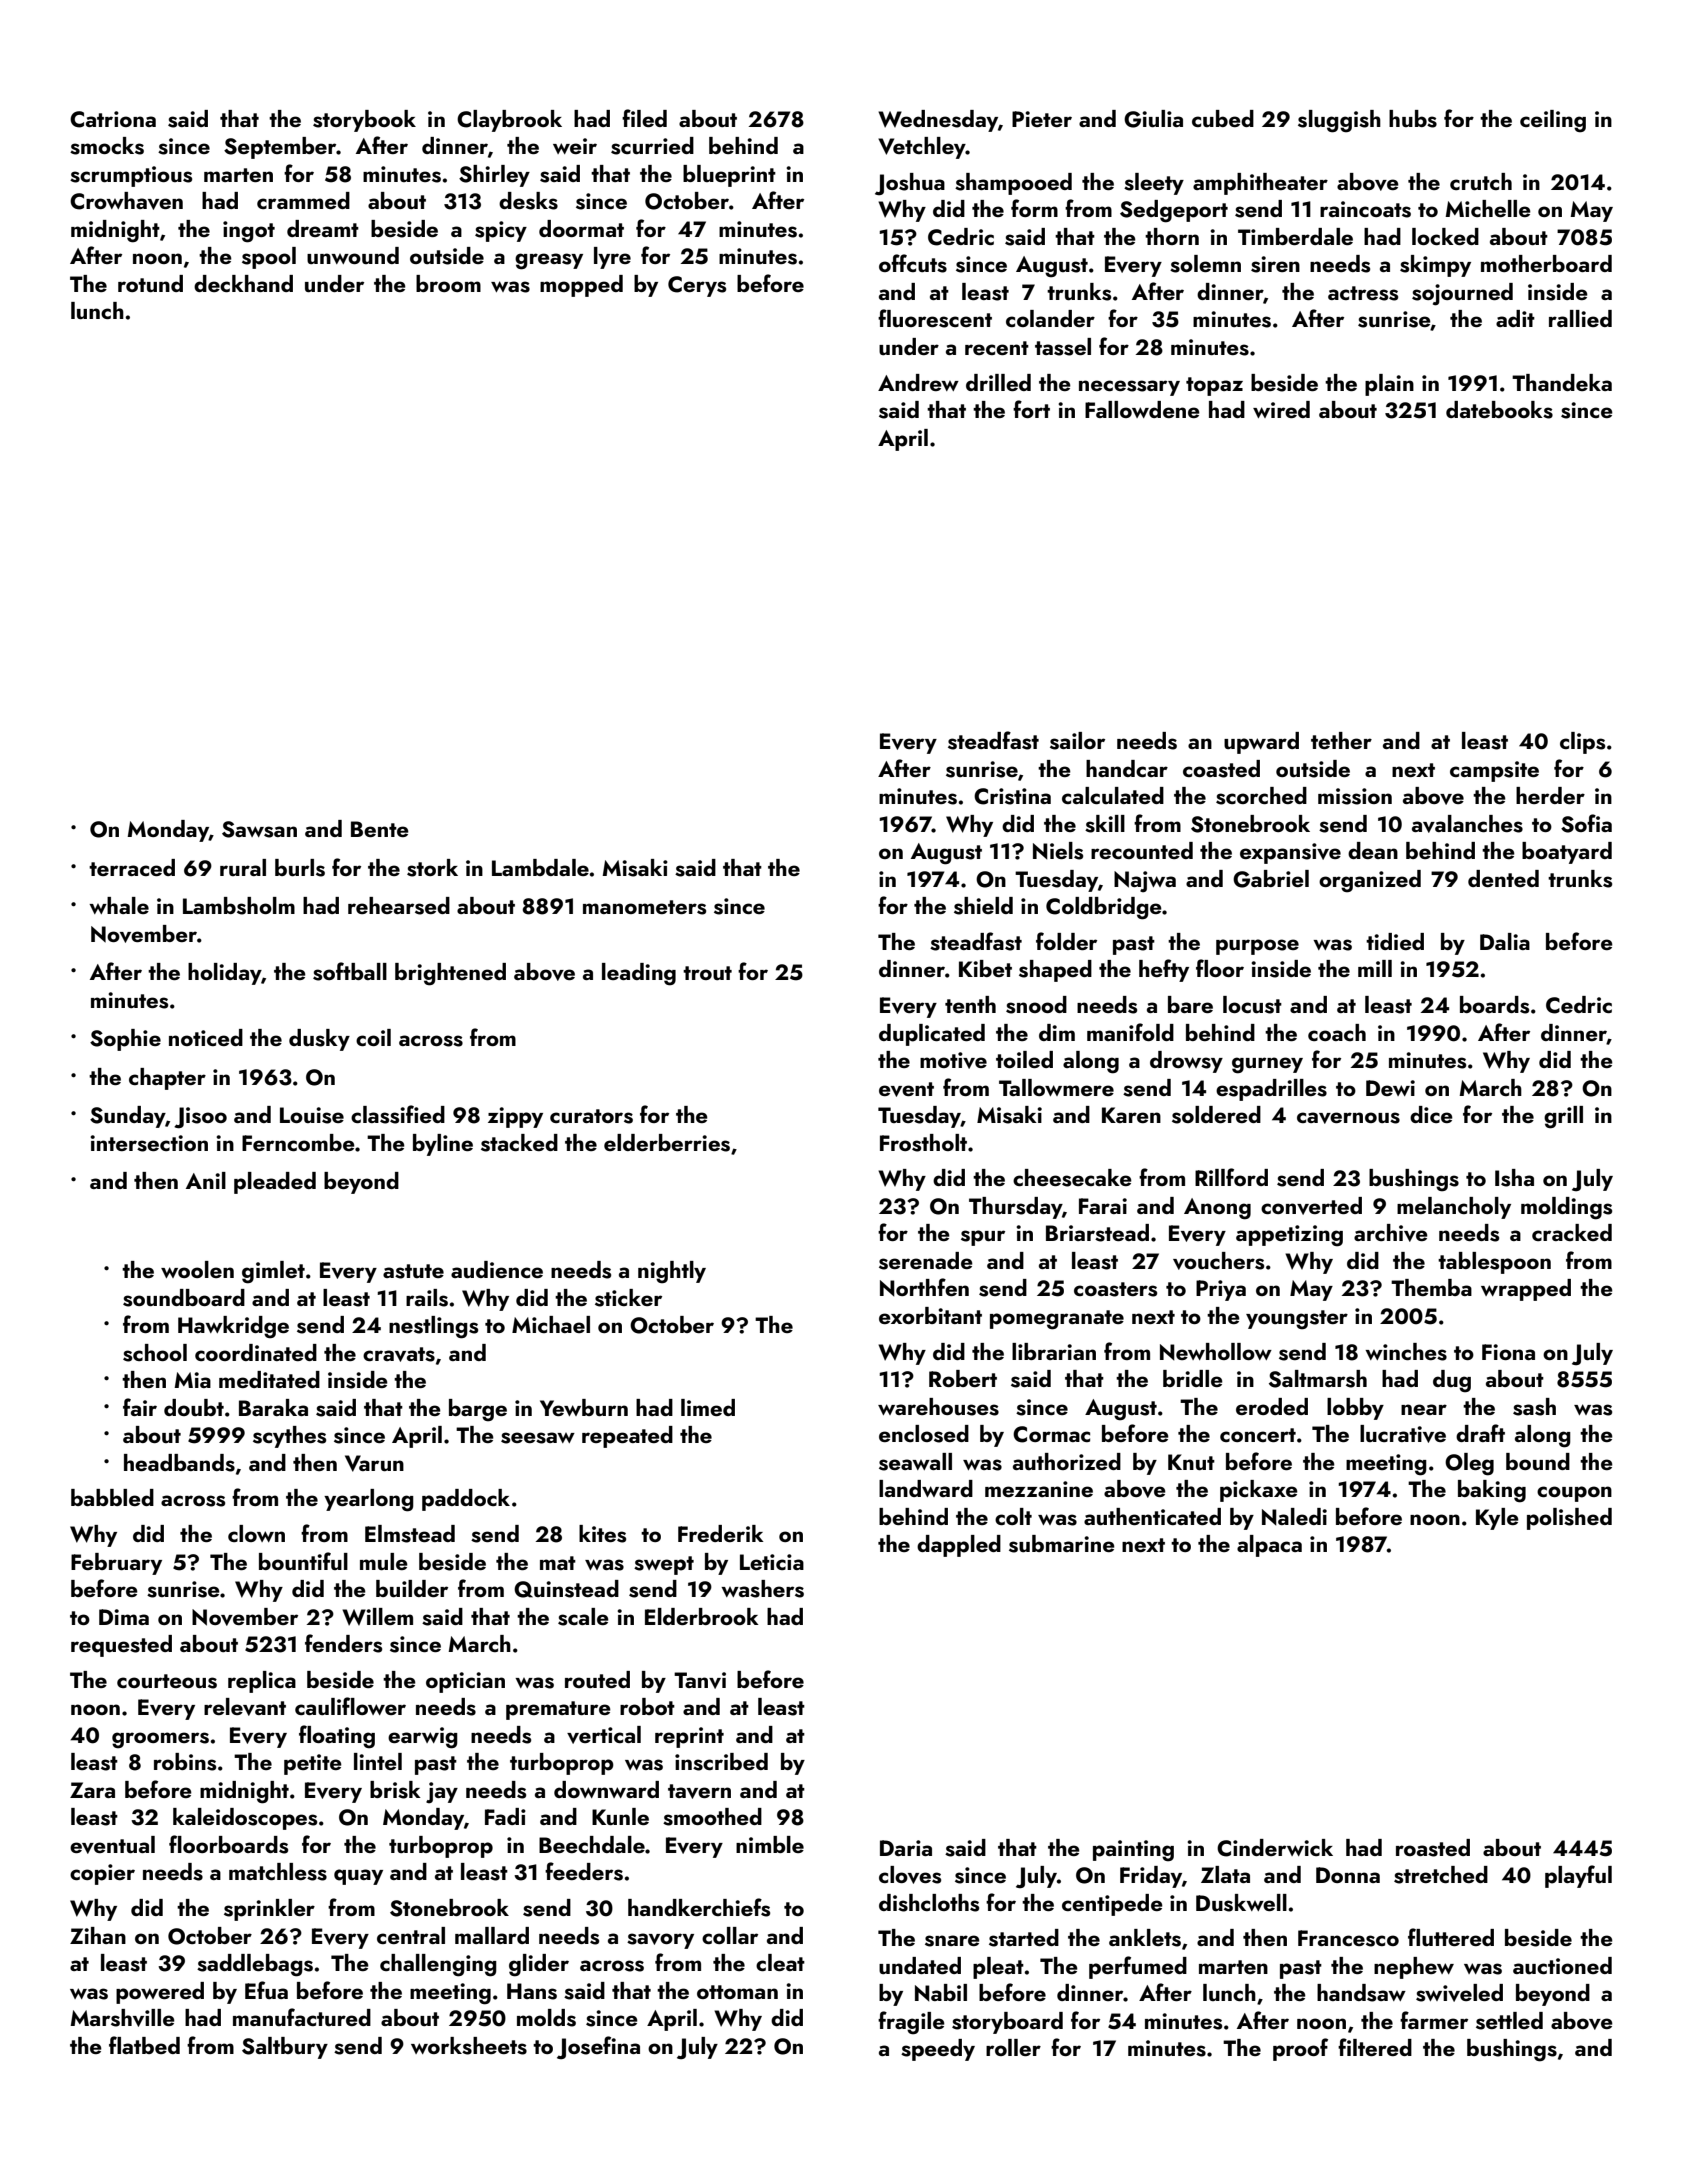 The image size is (1683, 2178). I want to click on broom, so click(448, 283).
